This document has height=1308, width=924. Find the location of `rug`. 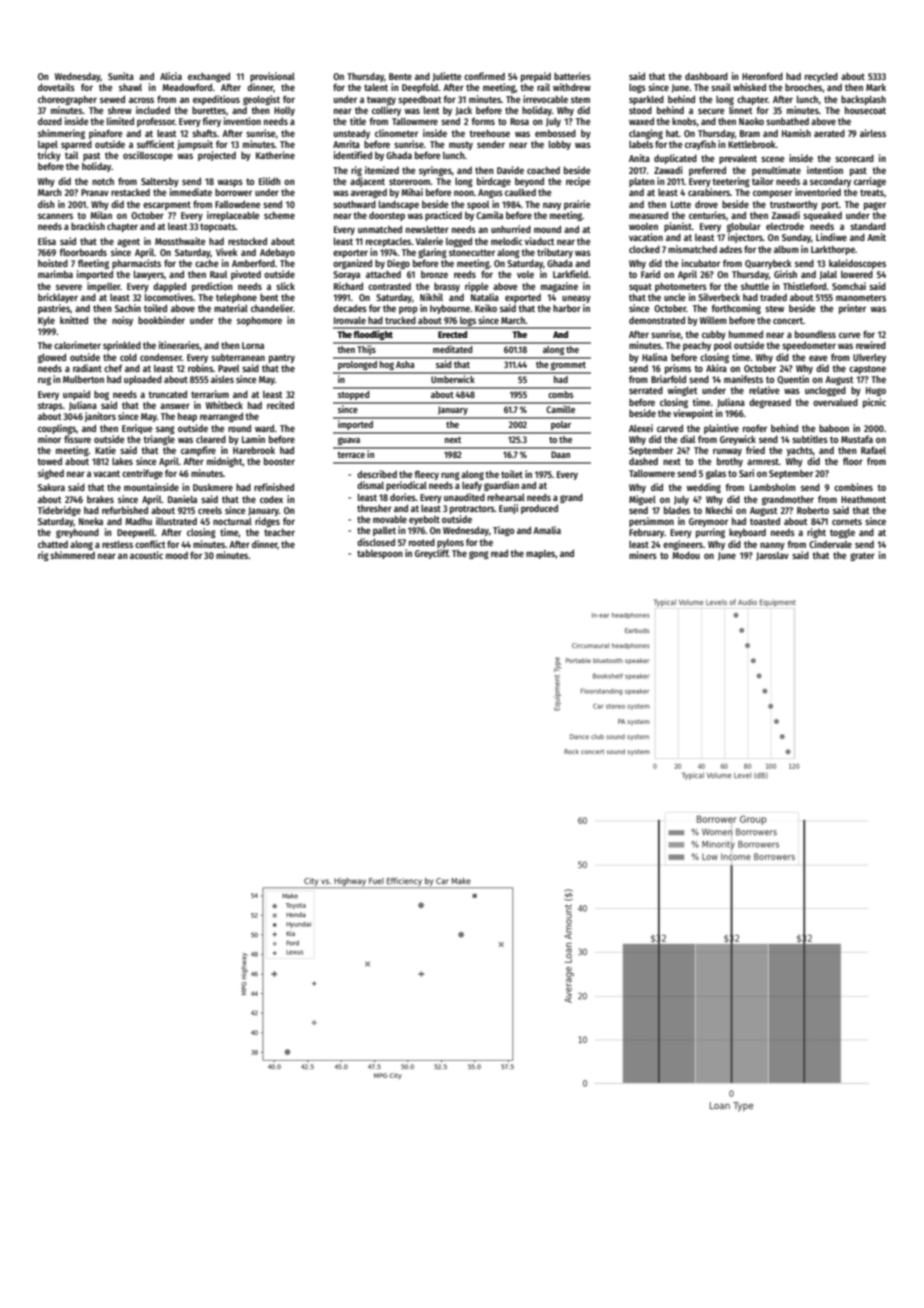

rug is located at coordinates (44, 381).
